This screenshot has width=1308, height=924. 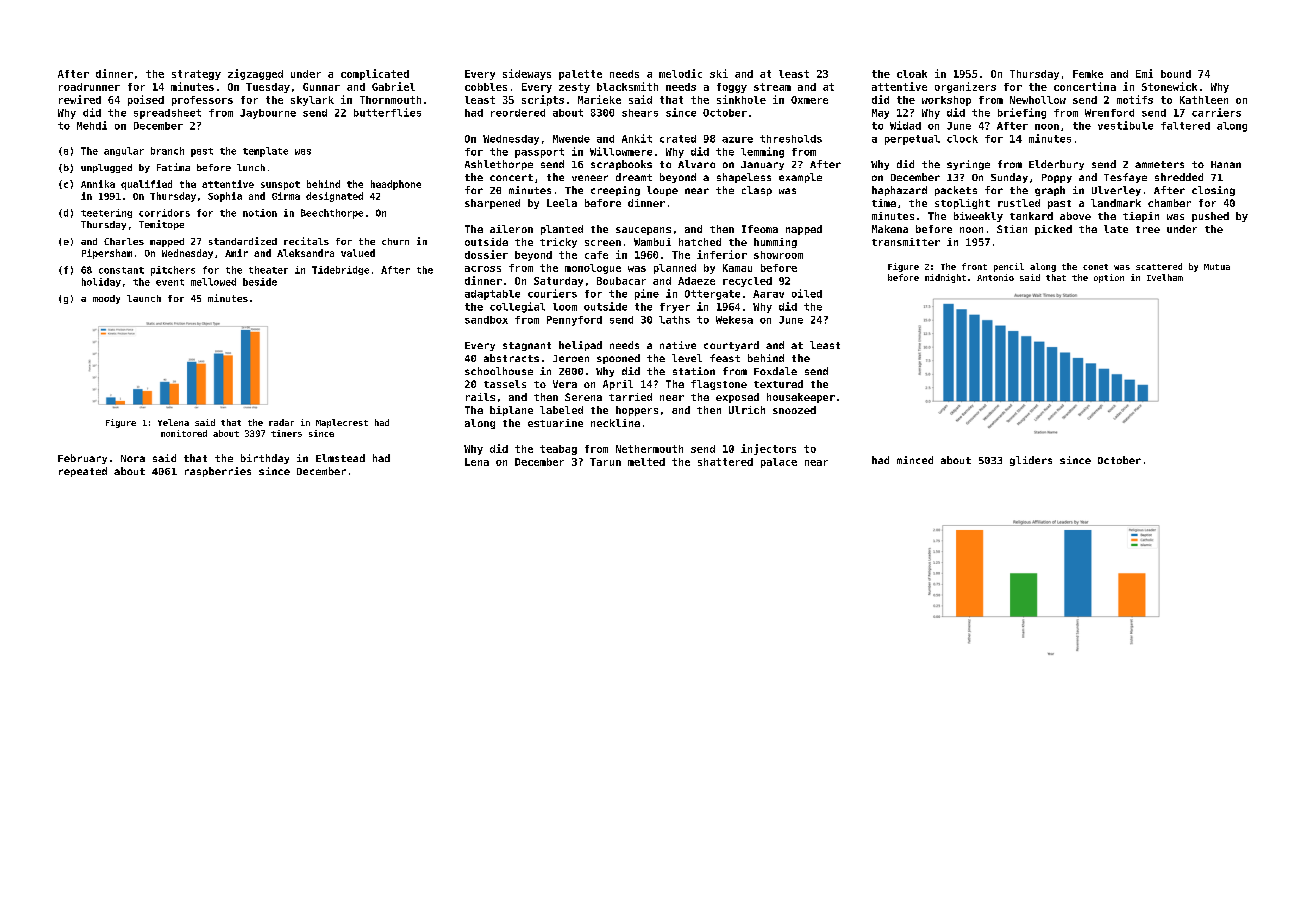 What do you see at coordinates (801, 398) in the screenshot?
I see `housekeeper` at bounding box center [801, 398].
